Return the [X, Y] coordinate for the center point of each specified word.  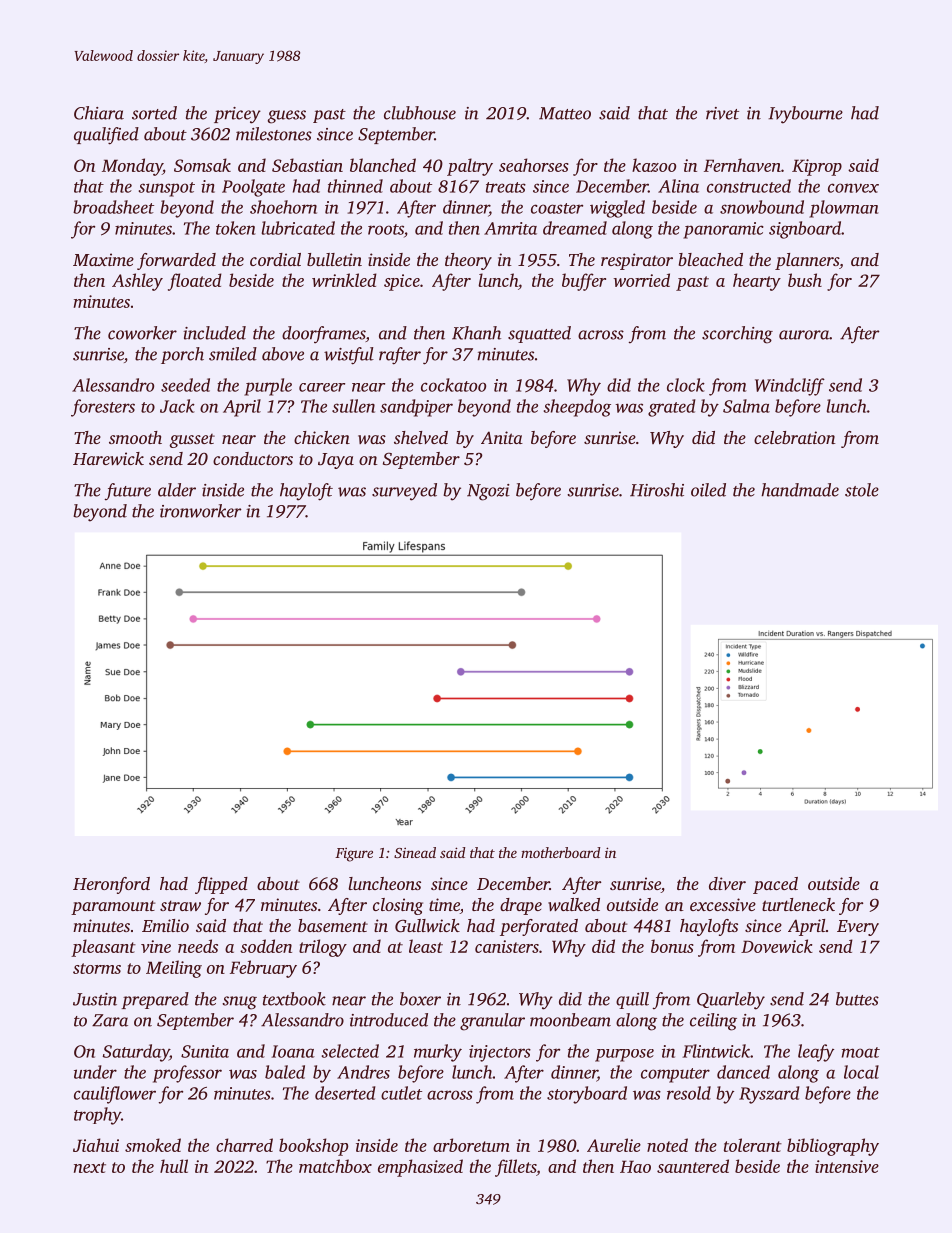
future [128, 492]
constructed [749, 186]
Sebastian [307, 165]
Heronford [111, 885]
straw [180, 905]
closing [398, 906]
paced [775, 885]
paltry [470, 167]
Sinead [415, 852]
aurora [804, 335]
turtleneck [798, 904]
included [214, 333]
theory [468, 261]
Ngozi [488, 492]
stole [862, 490]
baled [285, 1072]
